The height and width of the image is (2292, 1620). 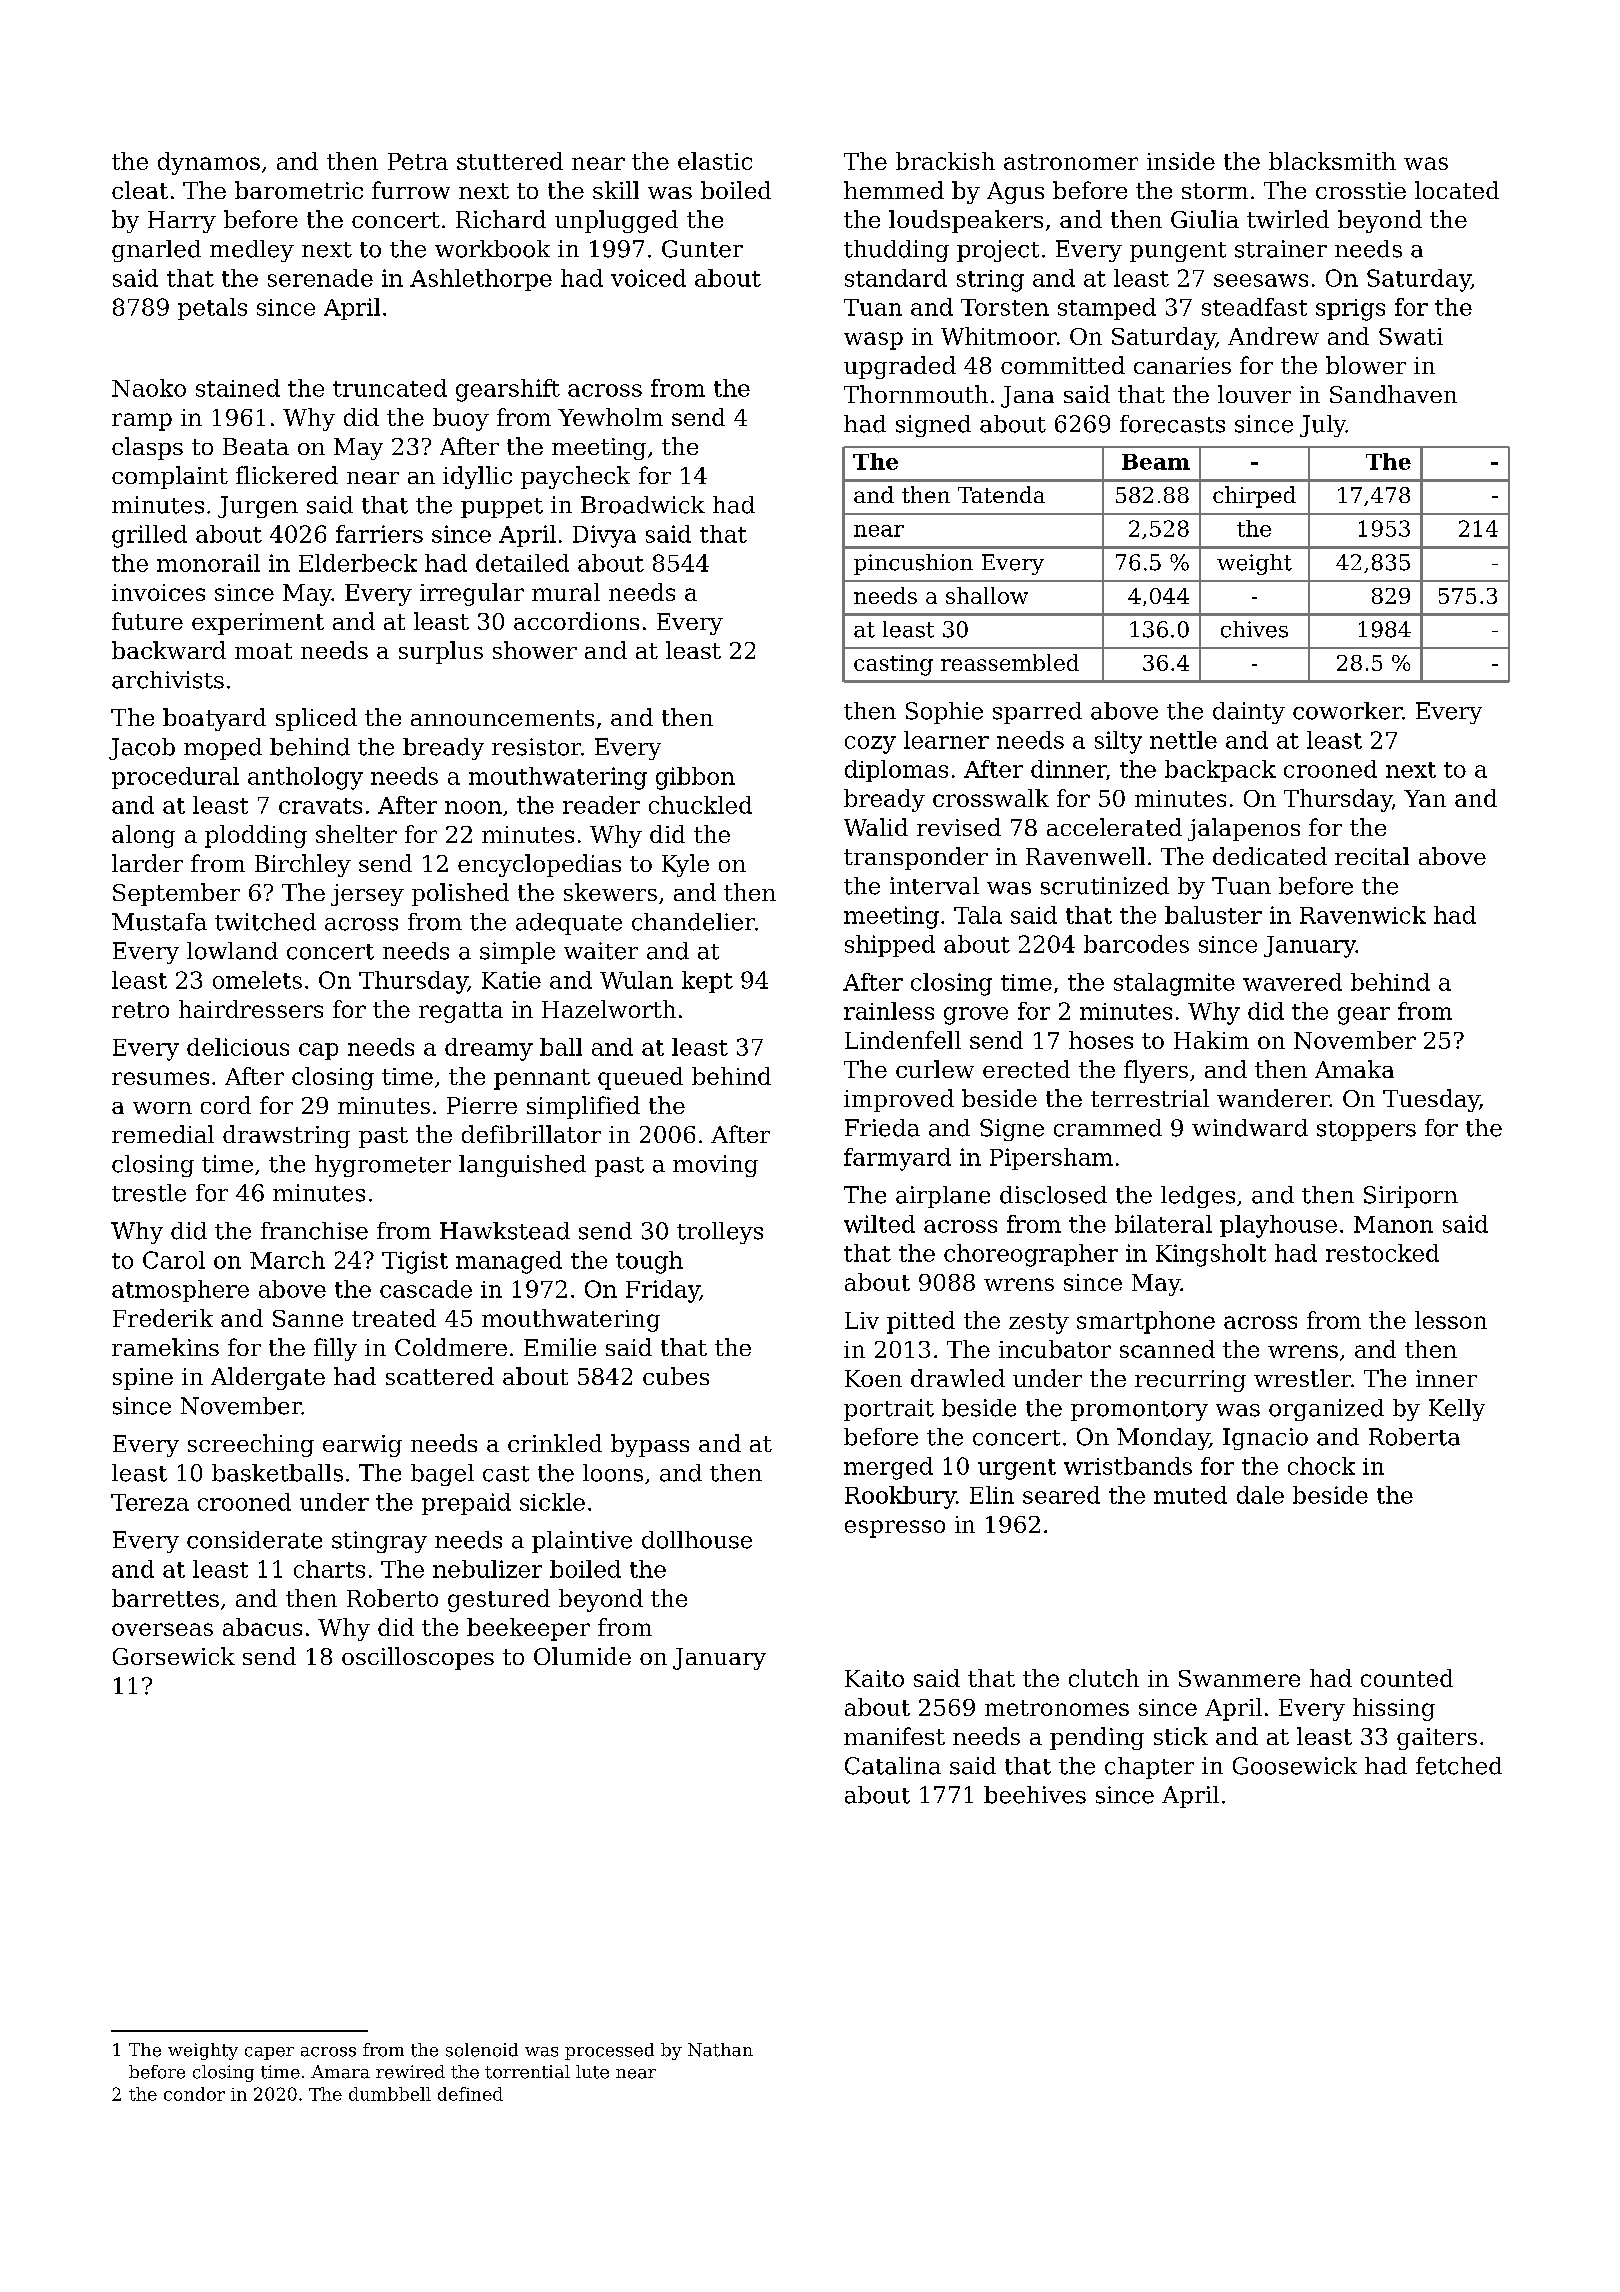 I want to click on cleat, so click(x=140, y=190).
